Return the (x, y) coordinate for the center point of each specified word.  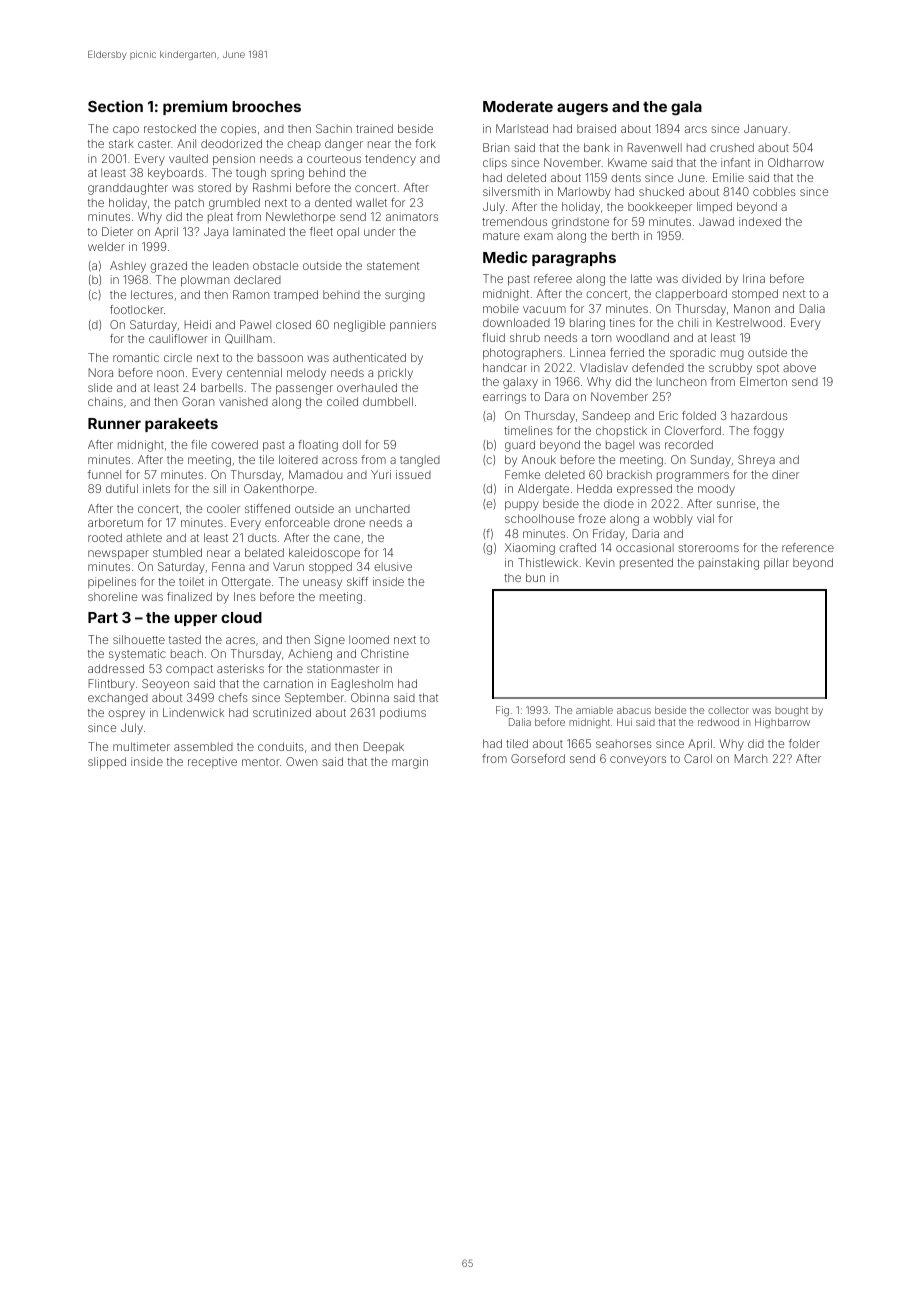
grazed (168, 267)
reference (808, 547)
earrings (504, 398)
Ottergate (246, 583)
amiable (594, 710)
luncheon (681, 381)
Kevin (600, 562)
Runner (114, 423)
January (766, 130)
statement (393, 266)
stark (121, 143)
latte (641, 278)
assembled (203, 746)
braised (596, 128)
